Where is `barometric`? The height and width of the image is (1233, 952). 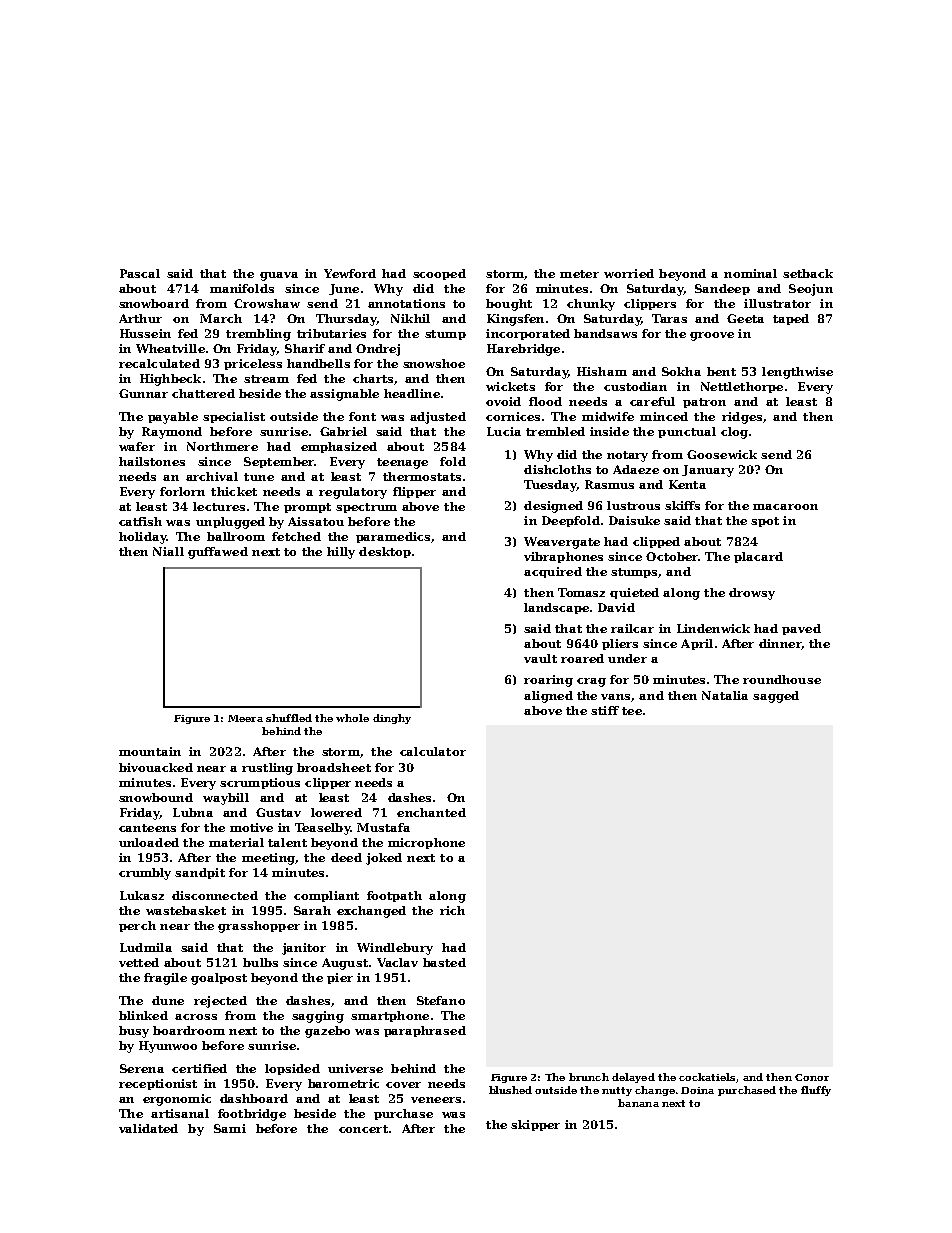
barometric is located at coordinates (343, 1083).
